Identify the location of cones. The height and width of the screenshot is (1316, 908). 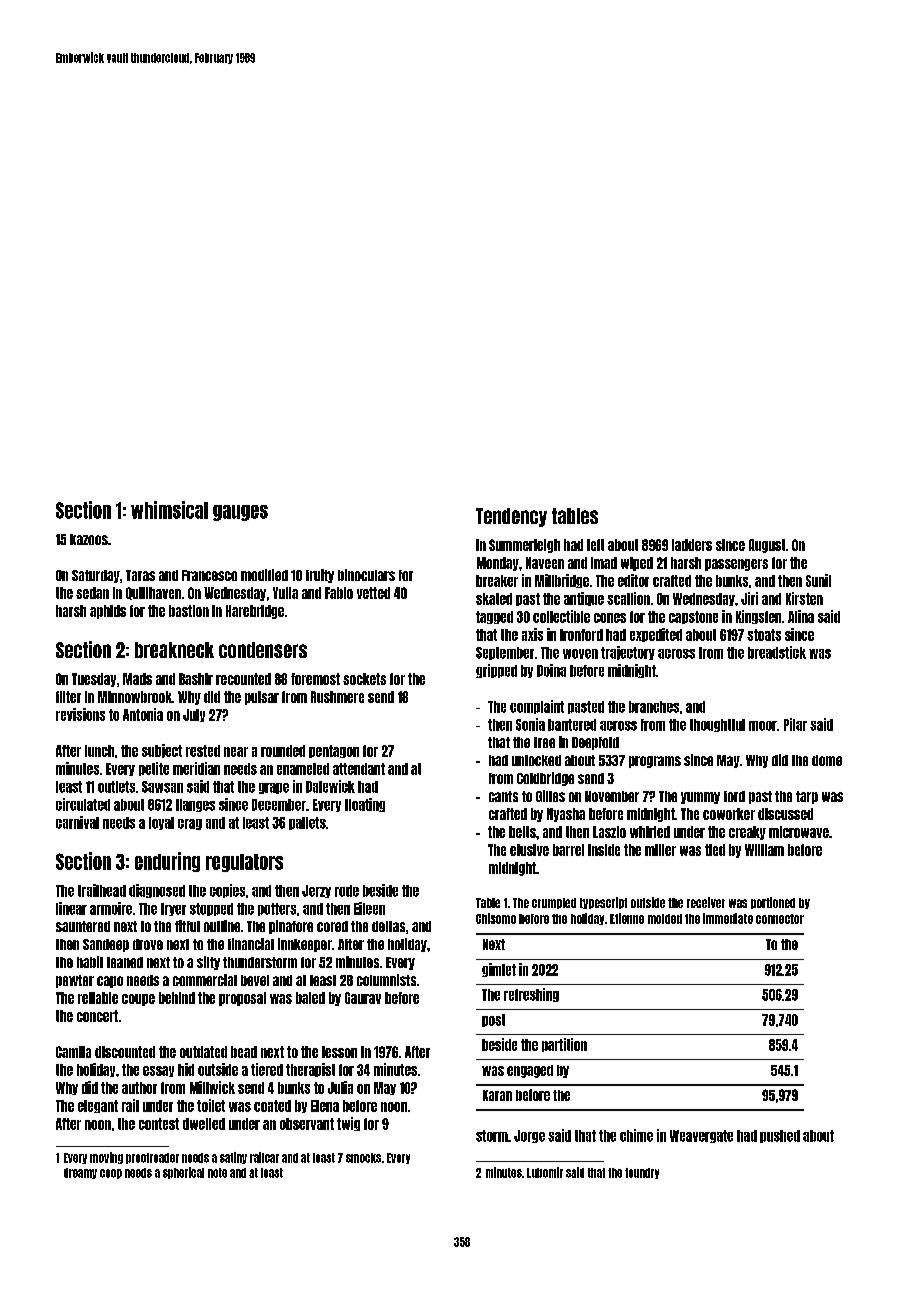
(610, 618).
